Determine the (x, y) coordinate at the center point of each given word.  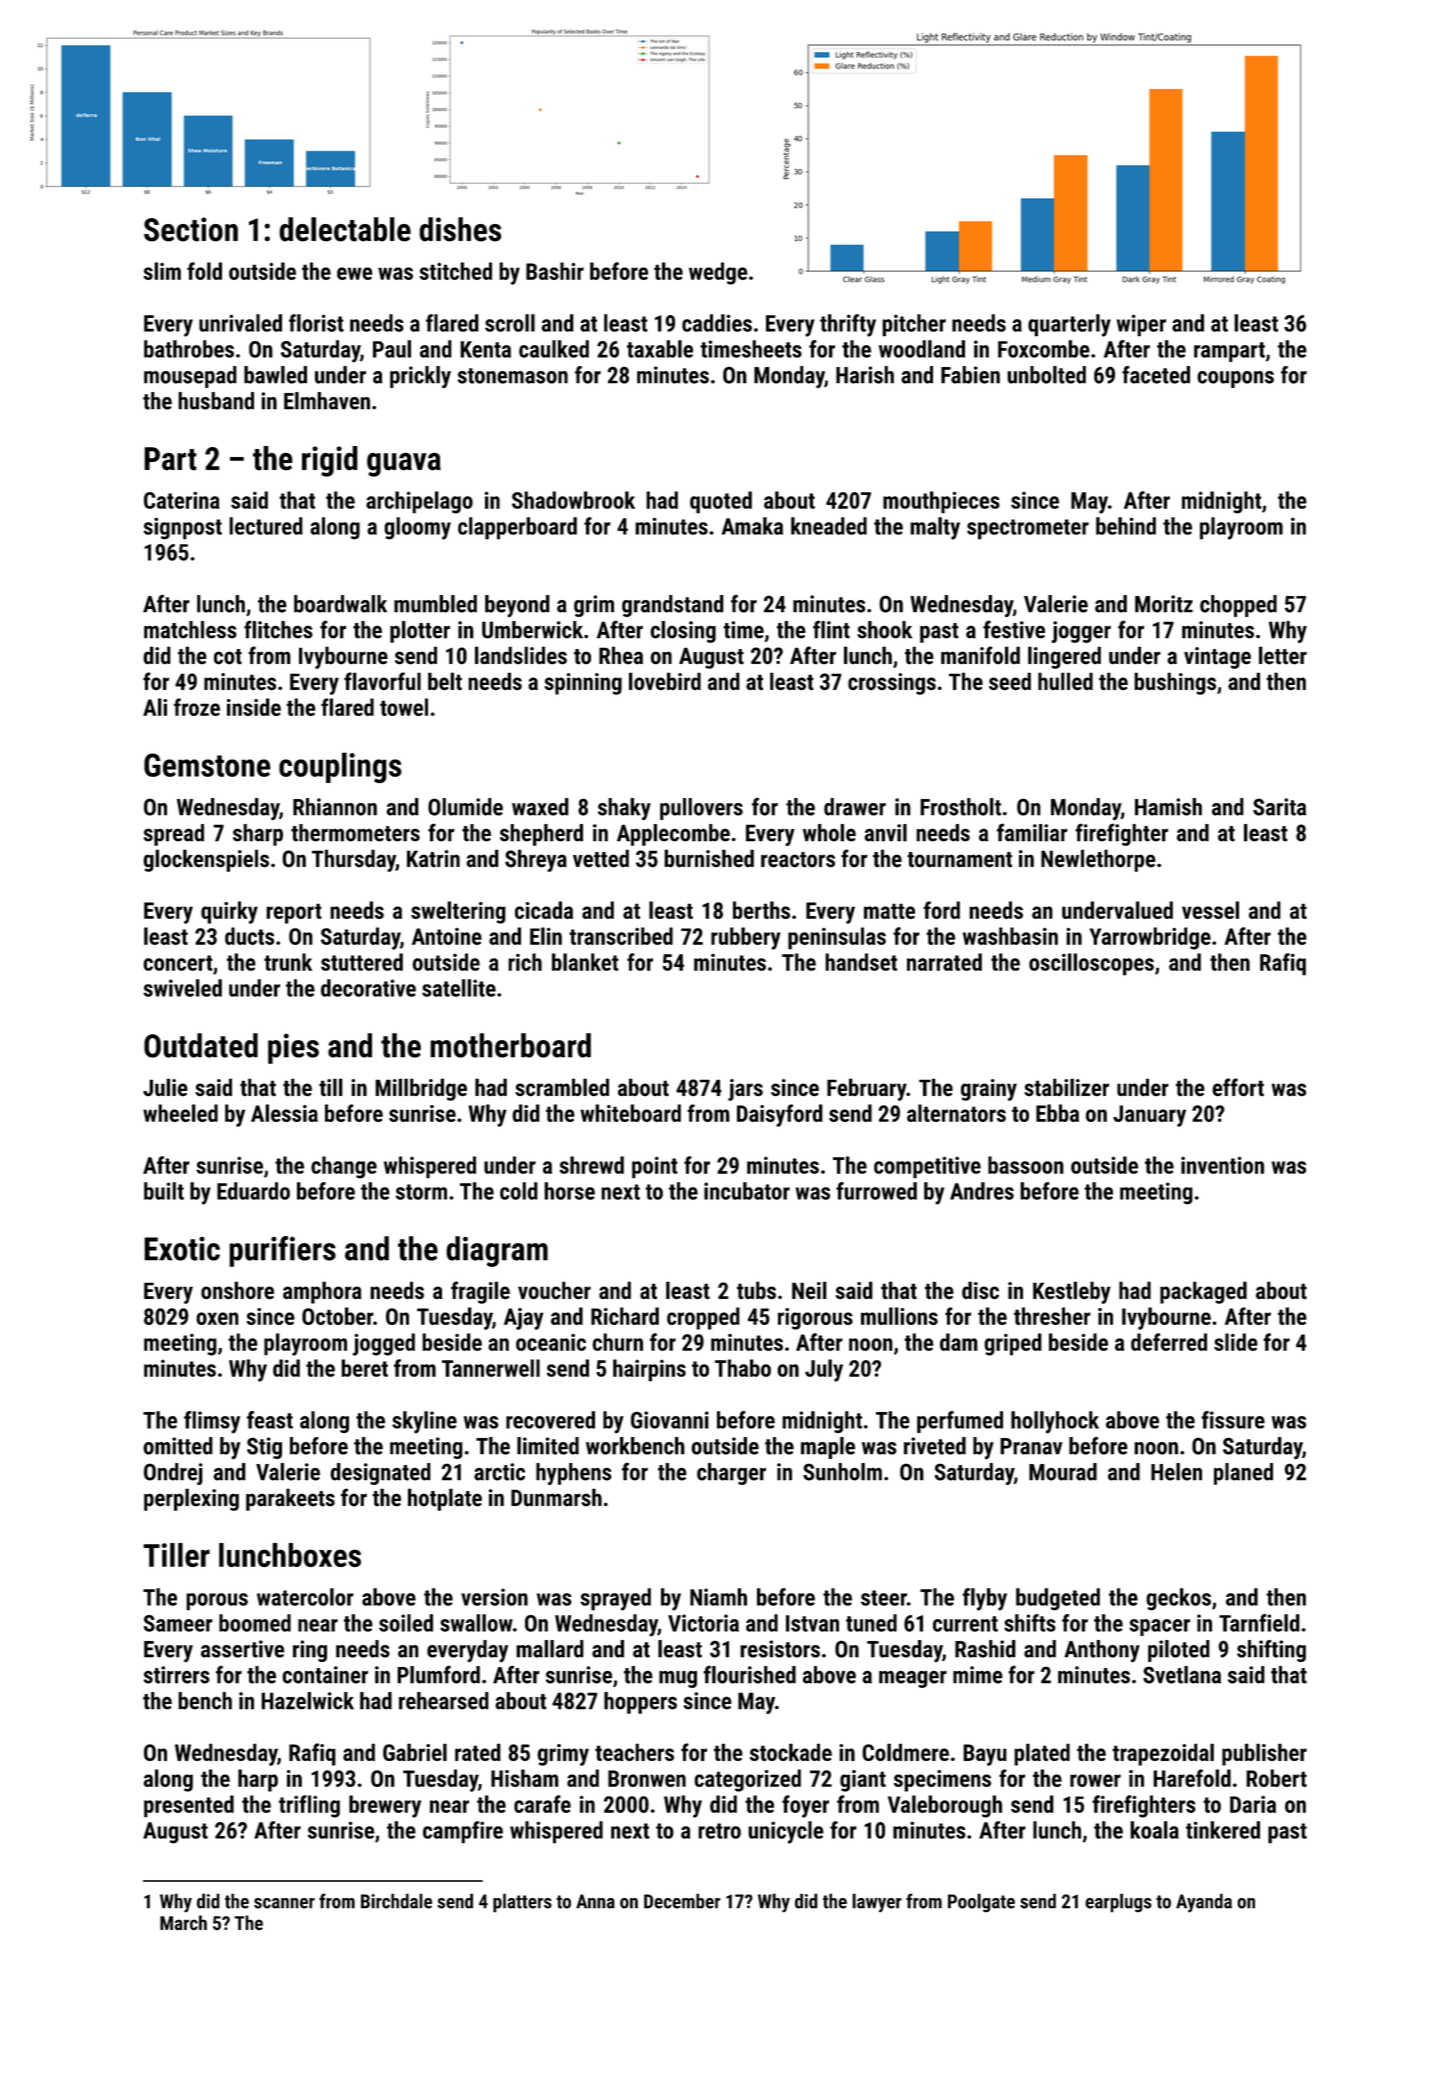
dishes (460, 229)
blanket (585, 962)
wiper (1141, 325)
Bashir (555, 271)
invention (1222, 1165)
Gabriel (415, 1752)
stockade (791, 1752)
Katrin (433, 859)
